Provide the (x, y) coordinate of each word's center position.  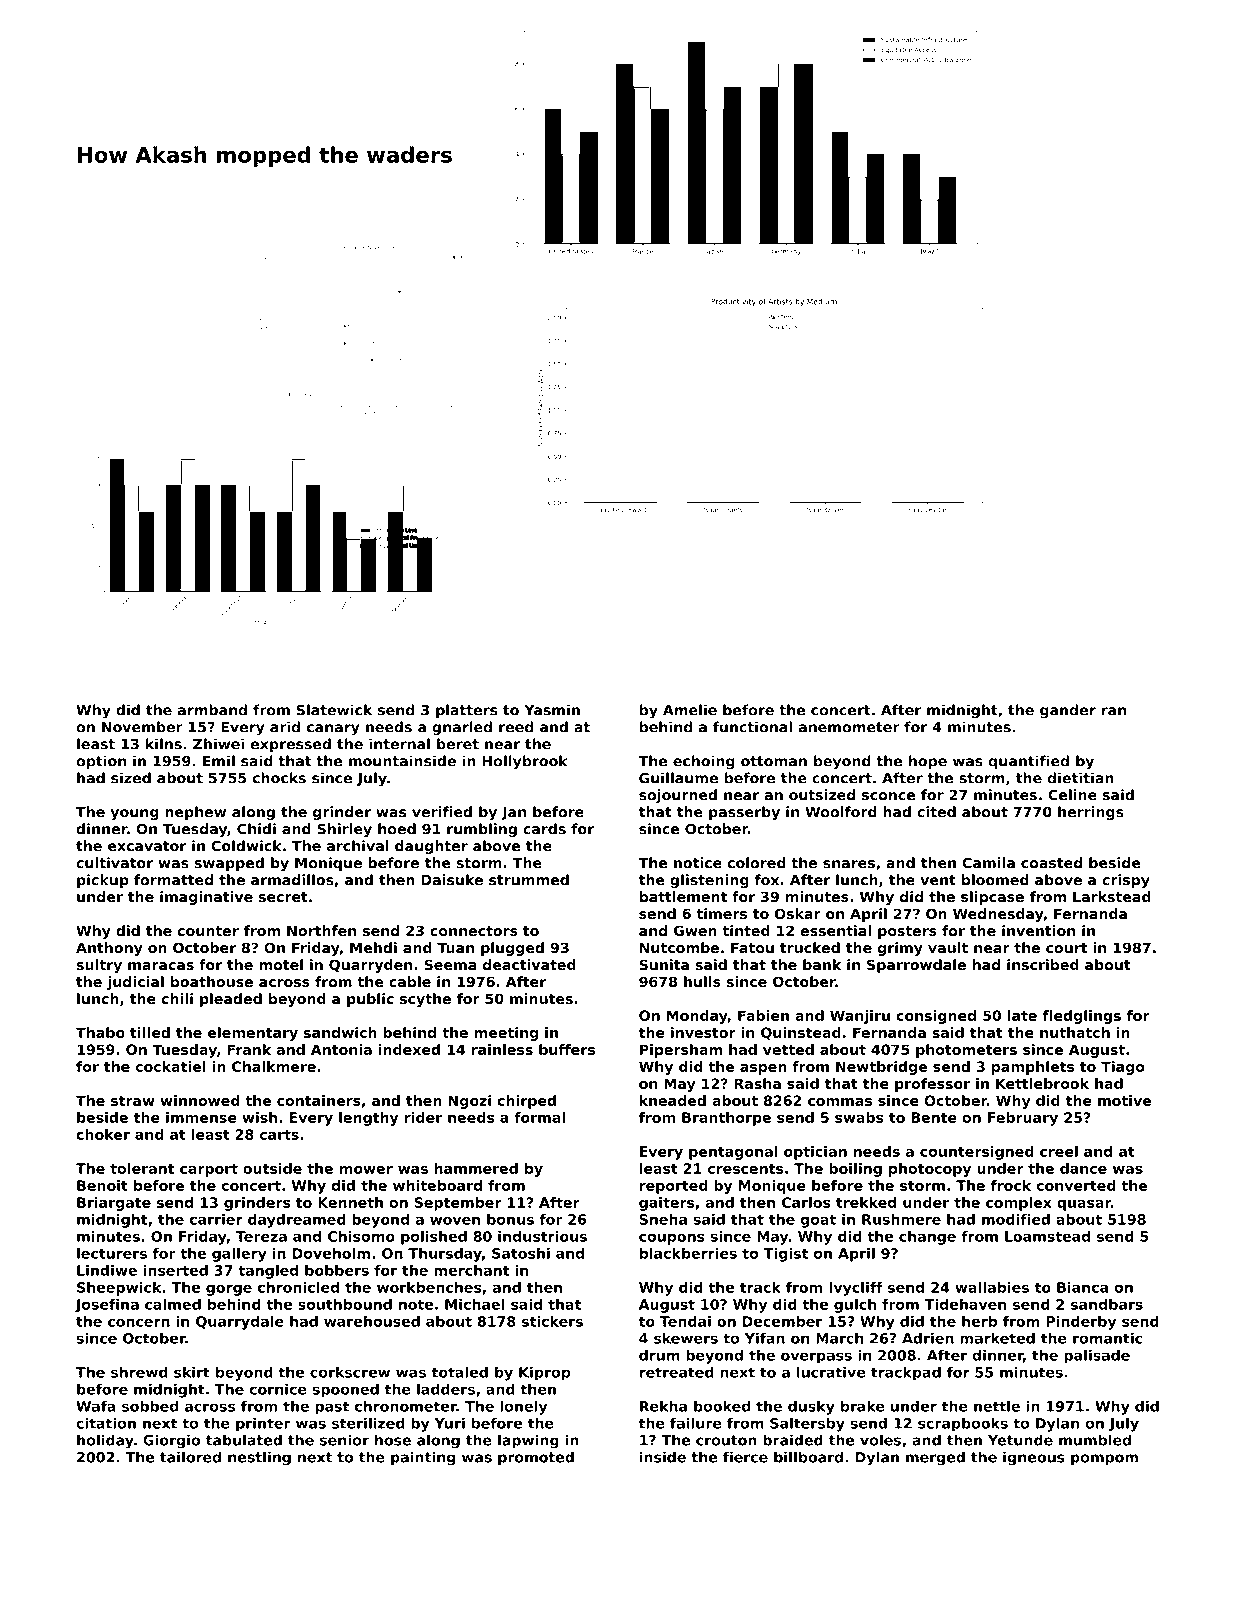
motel (281, 964)
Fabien (763, 1015)
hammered (476, 1168)
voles (880, 1440)
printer (263, 1424)
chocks (279, 778)
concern (139, 1322)
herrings (1091, 813)
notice (698, 863)
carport (209, 1170)
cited (936, 812)
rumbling (482, 830)
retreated (677, 1372)
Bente (934, 1117)
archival (358, 846)
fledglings (1082, 1017)
